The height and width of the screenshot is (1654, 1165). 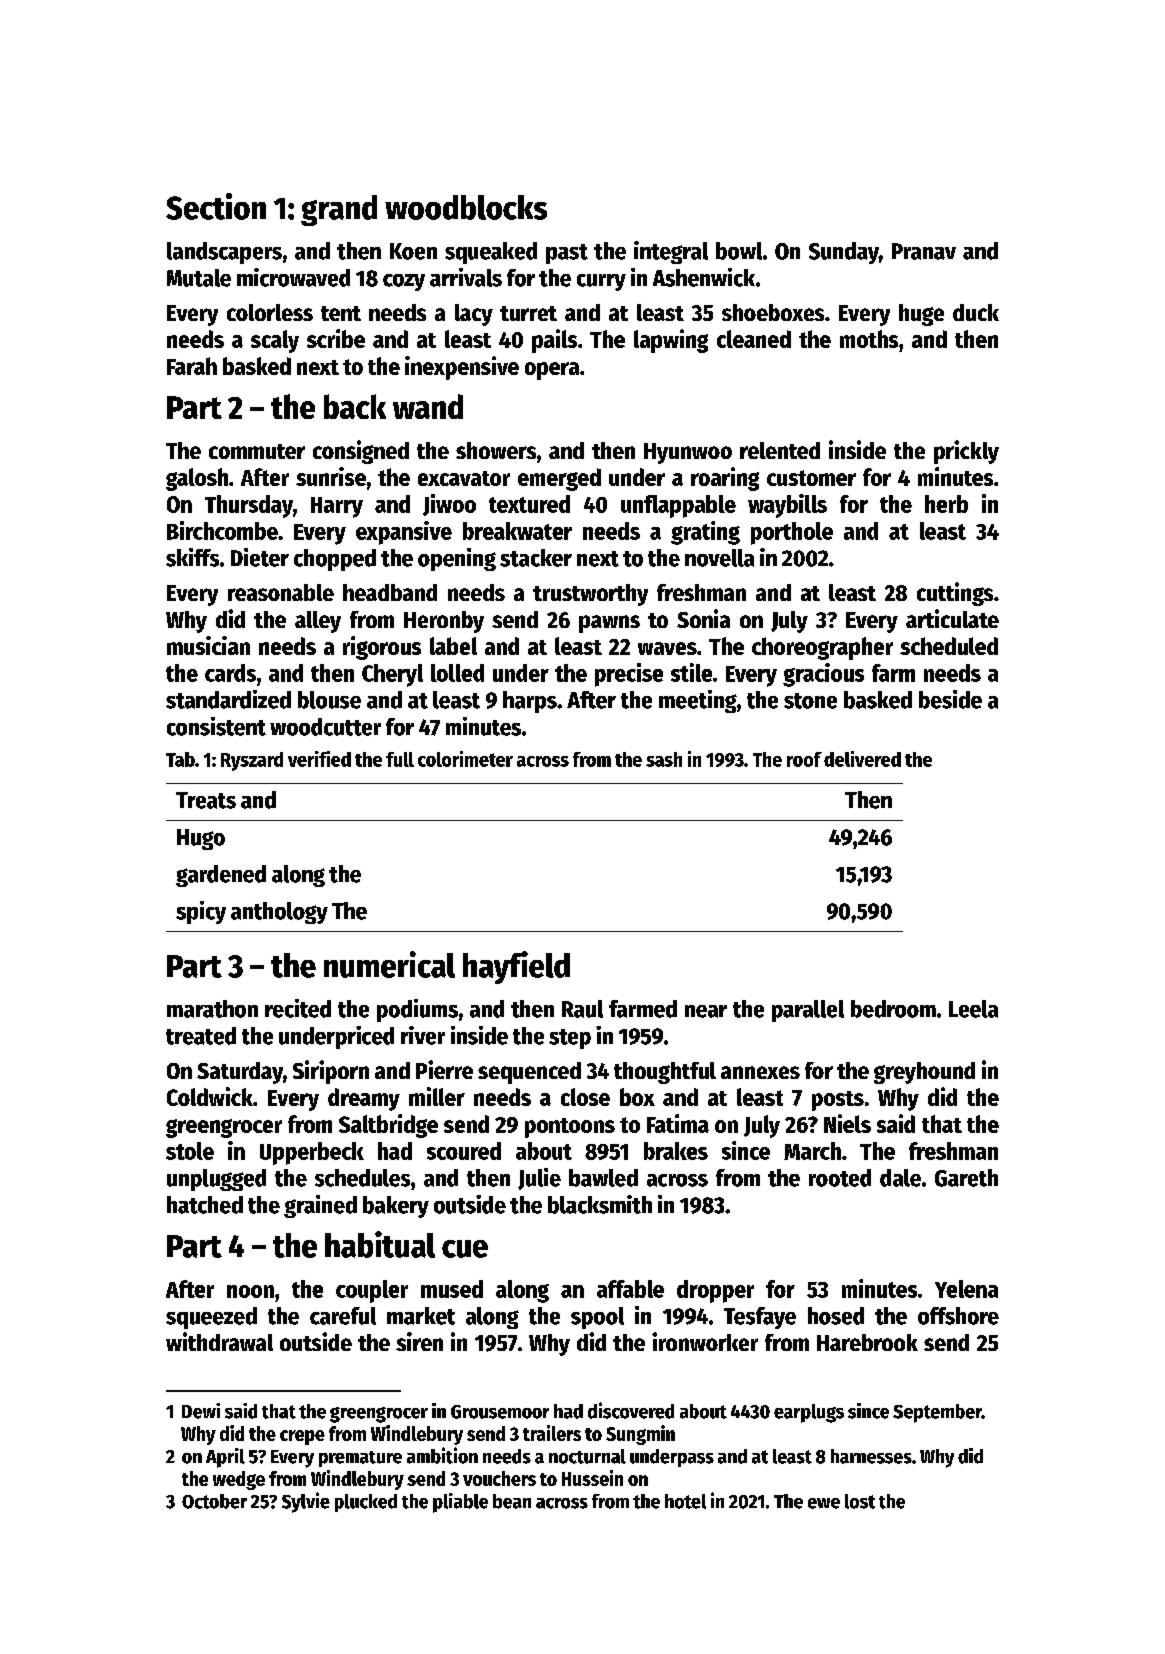 I want to click on colorless, so click(x=270, y=312).
